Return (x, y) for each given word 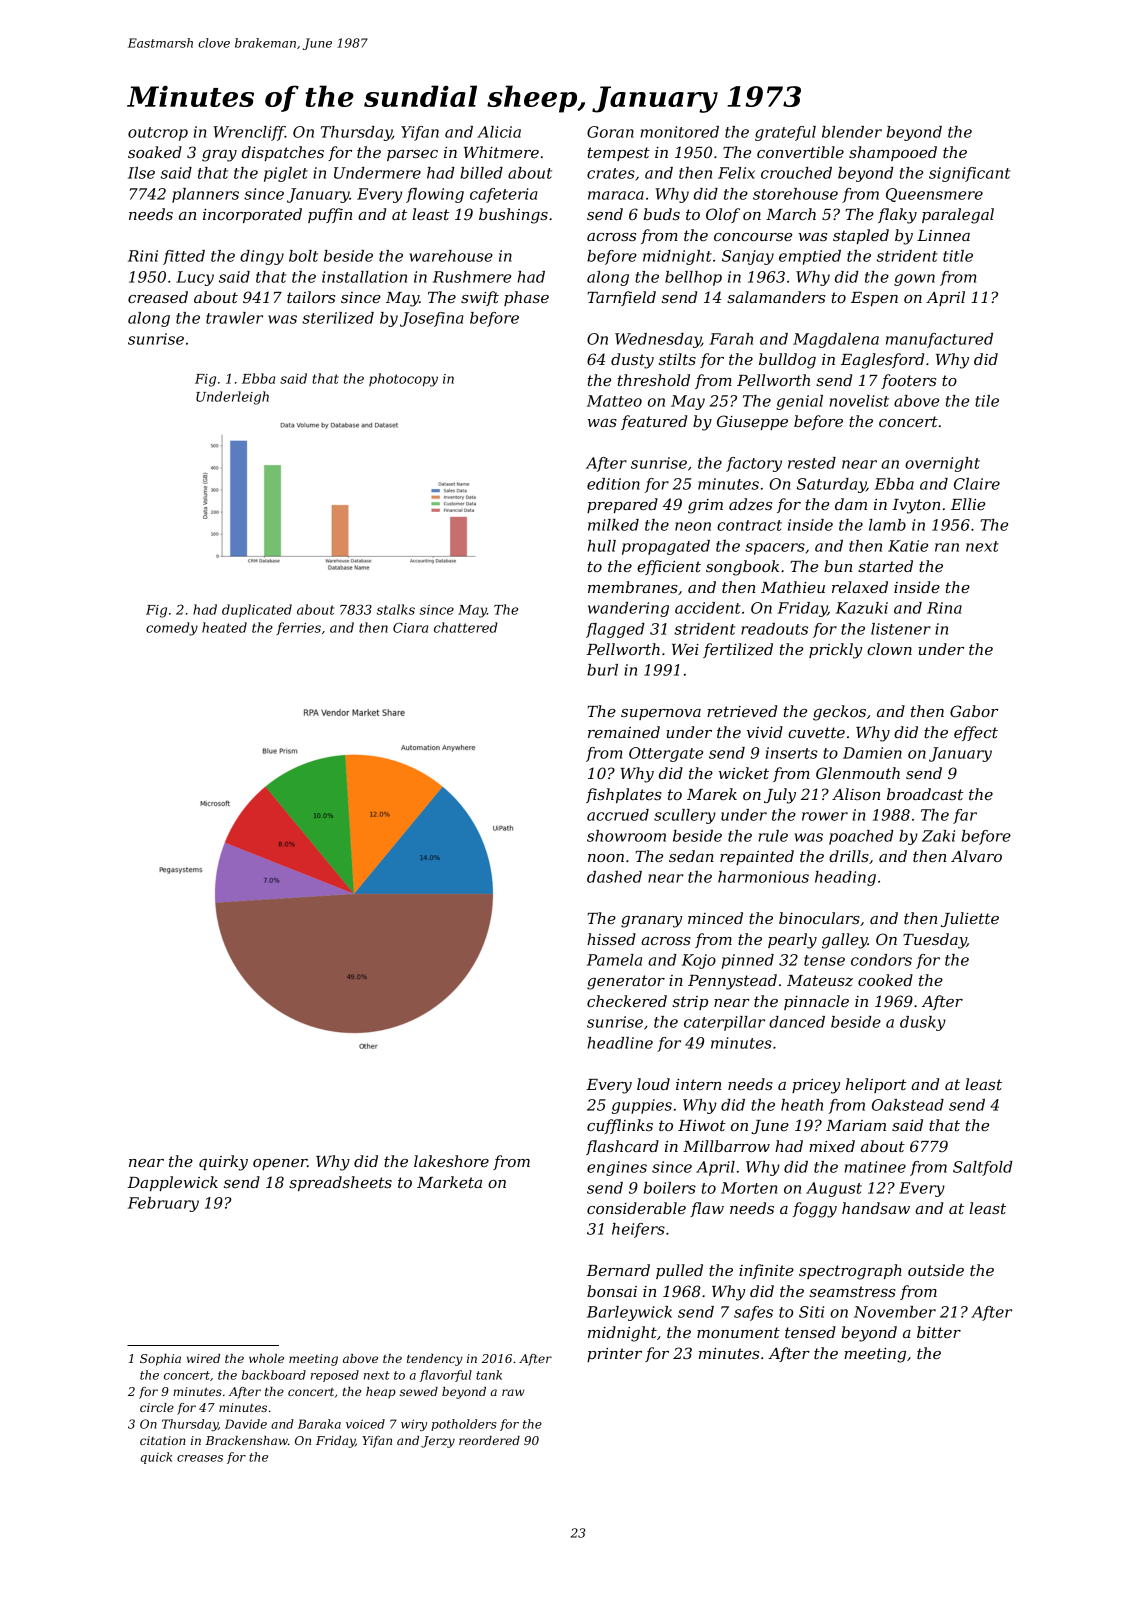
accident (708, 608)
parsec (412, 155)
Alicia (499, 132)
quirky (223, 1163)
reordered (489, 1440)
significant (969, 174)
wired (203, 1358)
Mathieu (793, 587)
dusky (923, 1023)
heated (224, 627)
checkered (627, 1001)
